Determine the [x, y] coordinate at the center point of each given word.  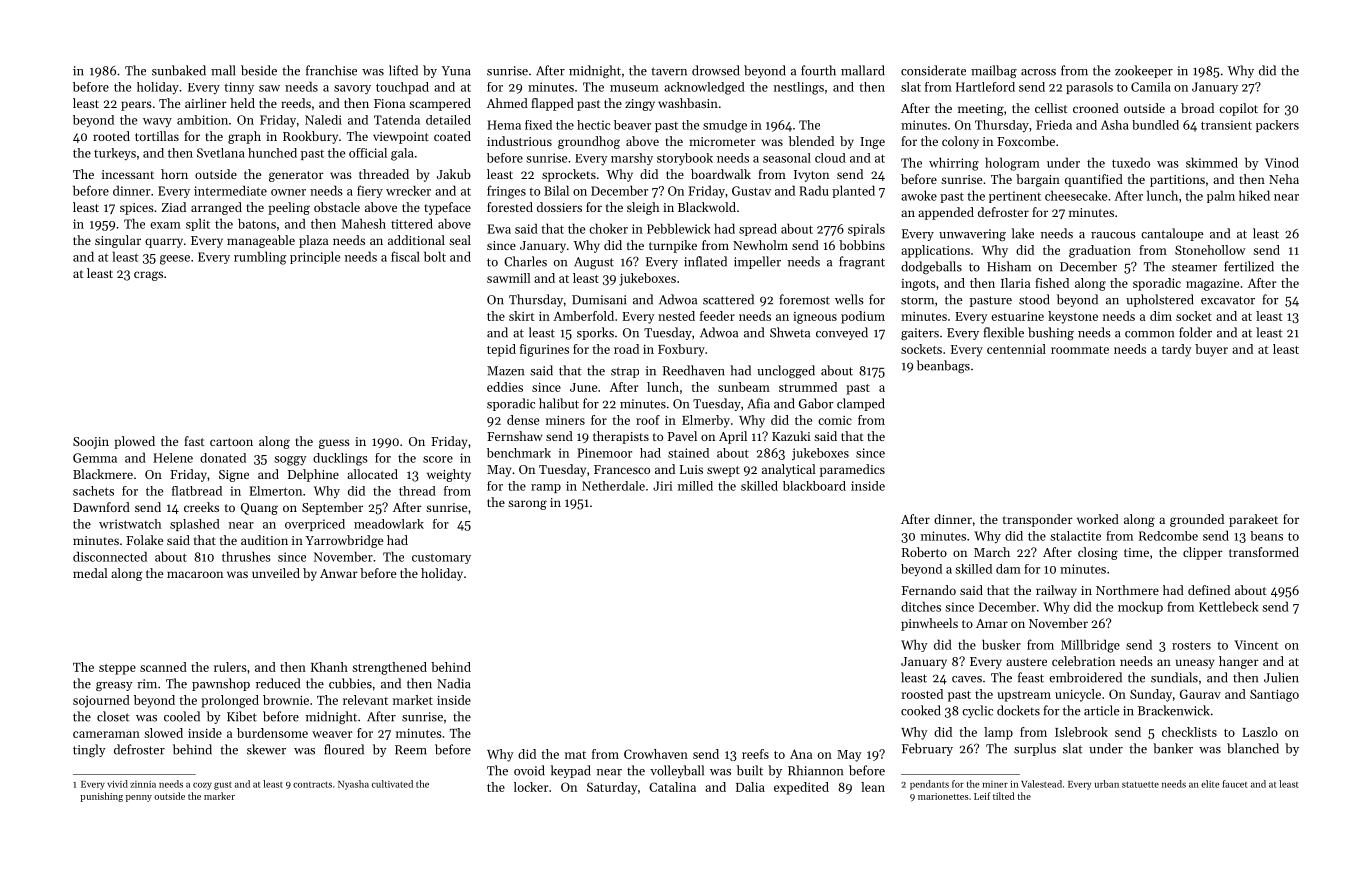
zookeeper [1144, 71]
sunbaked [179, 70]
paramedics [852, 470]
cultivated [392, 784]
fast [194, 441]
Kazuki [791, 436]
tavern [669, 71]
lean [873, 787]
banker [1173, 748]
